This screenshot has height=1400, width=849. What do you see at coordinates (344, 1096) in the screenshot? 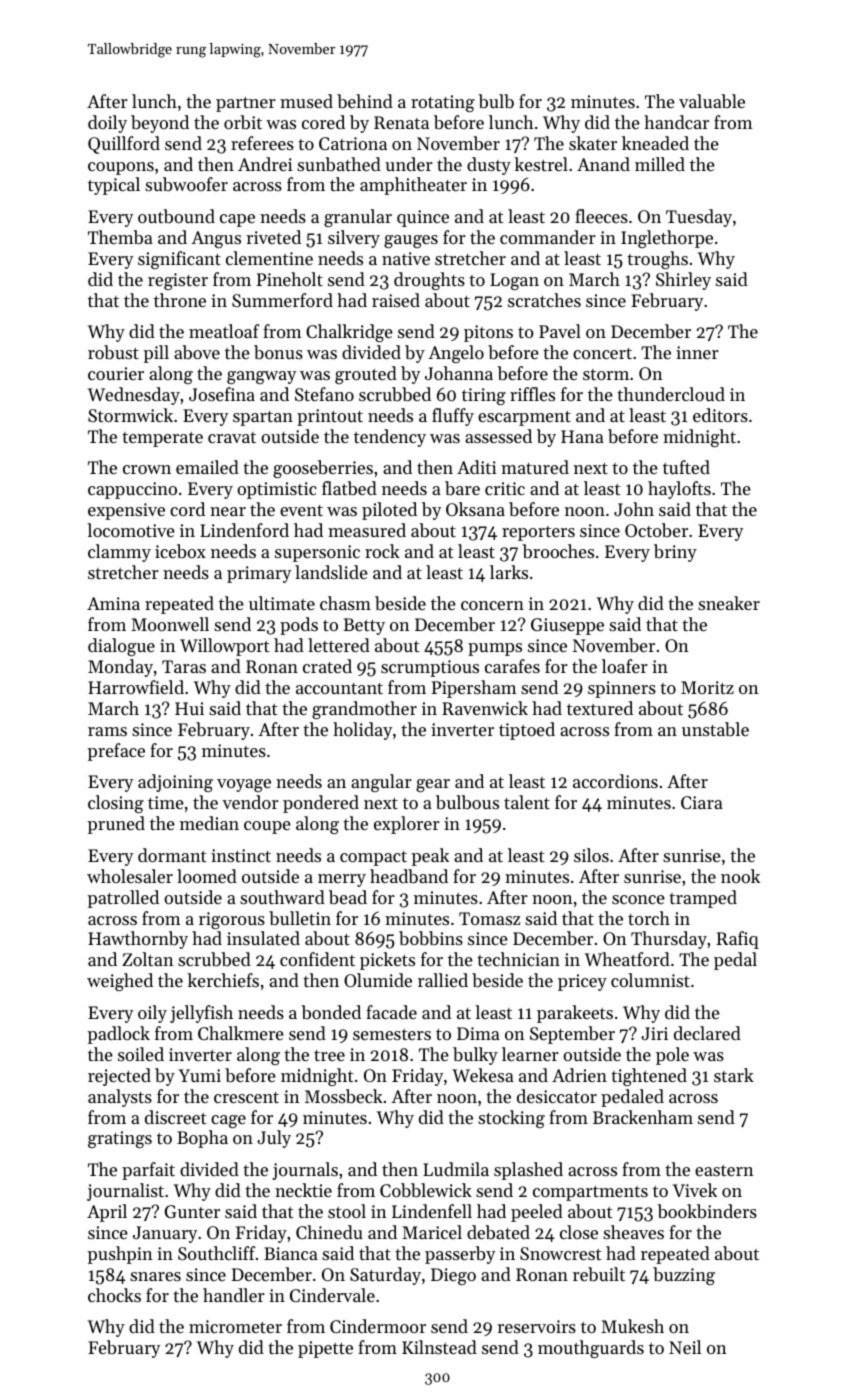
I see `Mossbeck` at bounding box center [344, 1096].
